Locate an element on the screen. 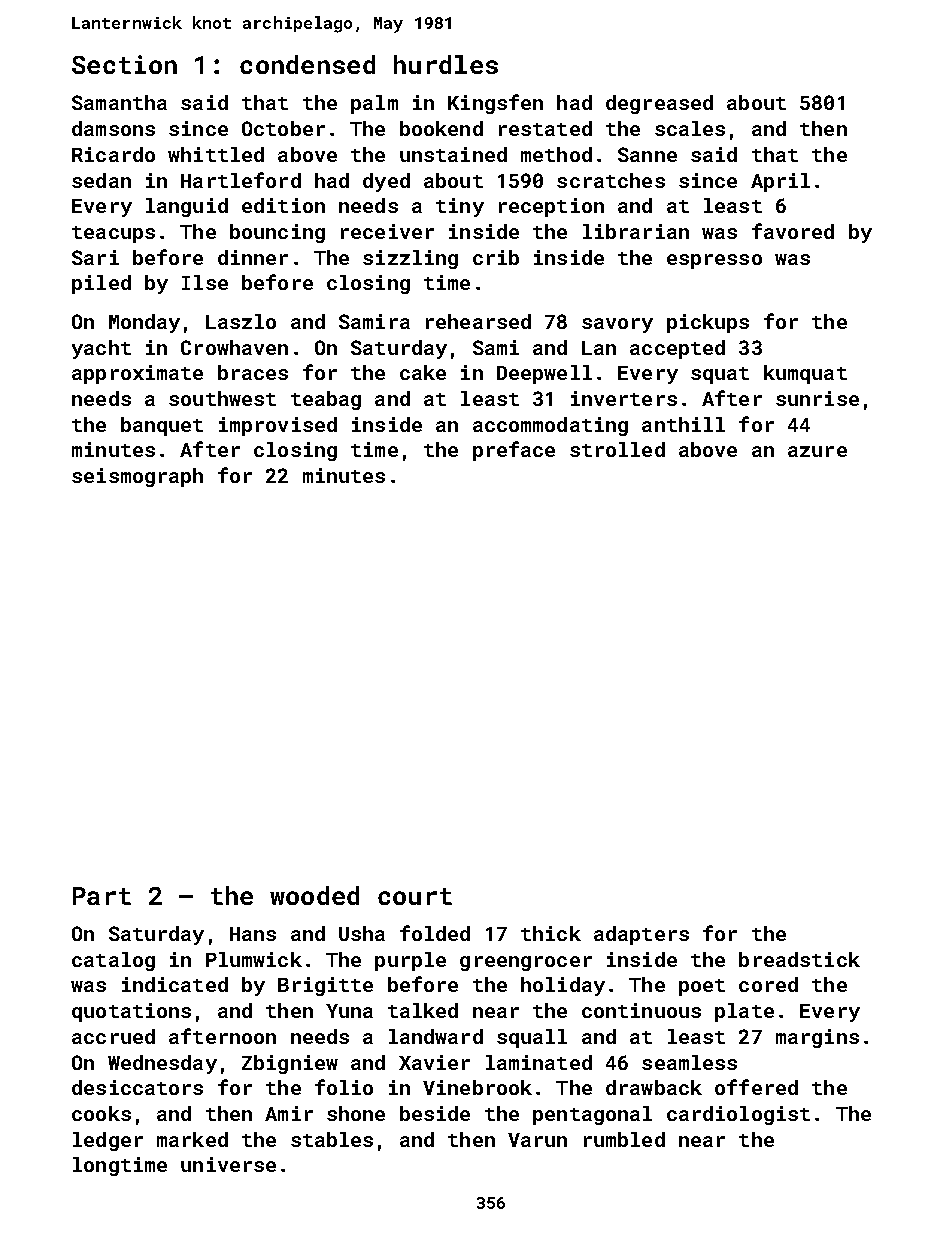 The image size is (952, 1233). ledger is located at coordinates (108, 1141).
